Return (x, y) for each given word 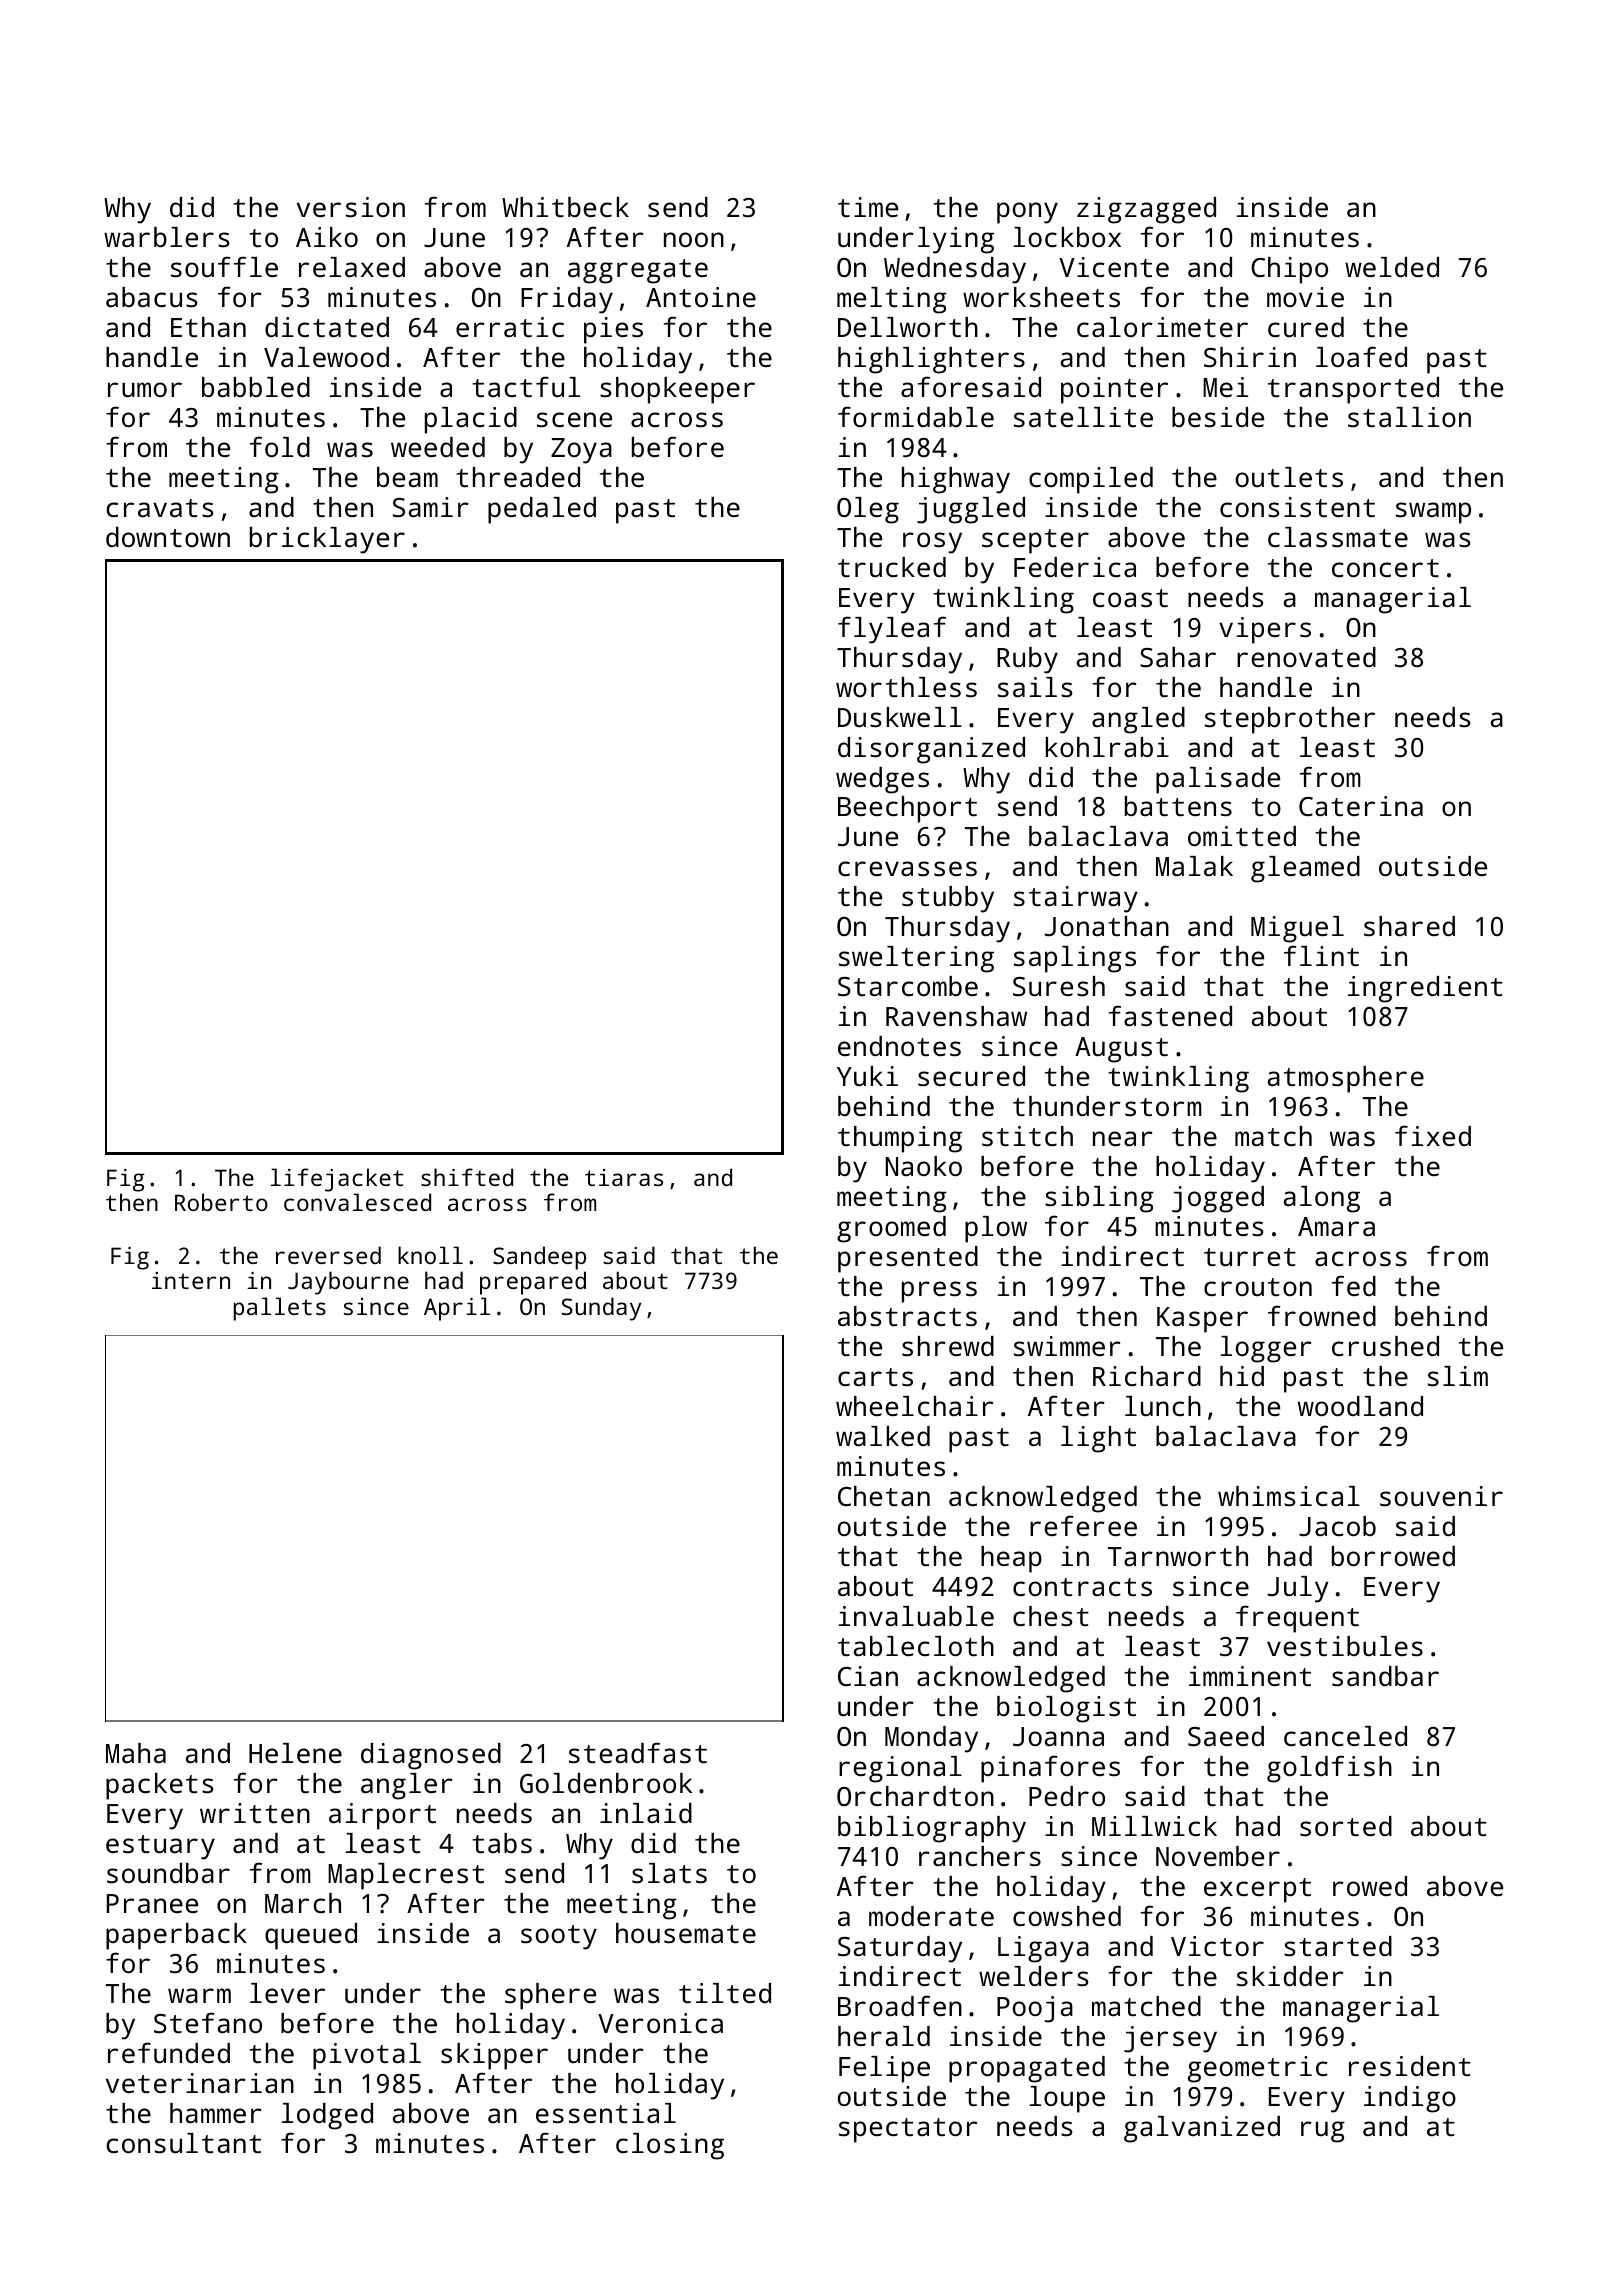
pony (1027, 213)
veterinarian (200, 2083)
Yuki (867, 1076)
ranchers (980, 1856)
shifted (467, 1177)
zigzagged (1146, 210)
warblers (167, 237)
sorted (1346, 1826)
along (1322, 1199)
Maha (136, 1753)
